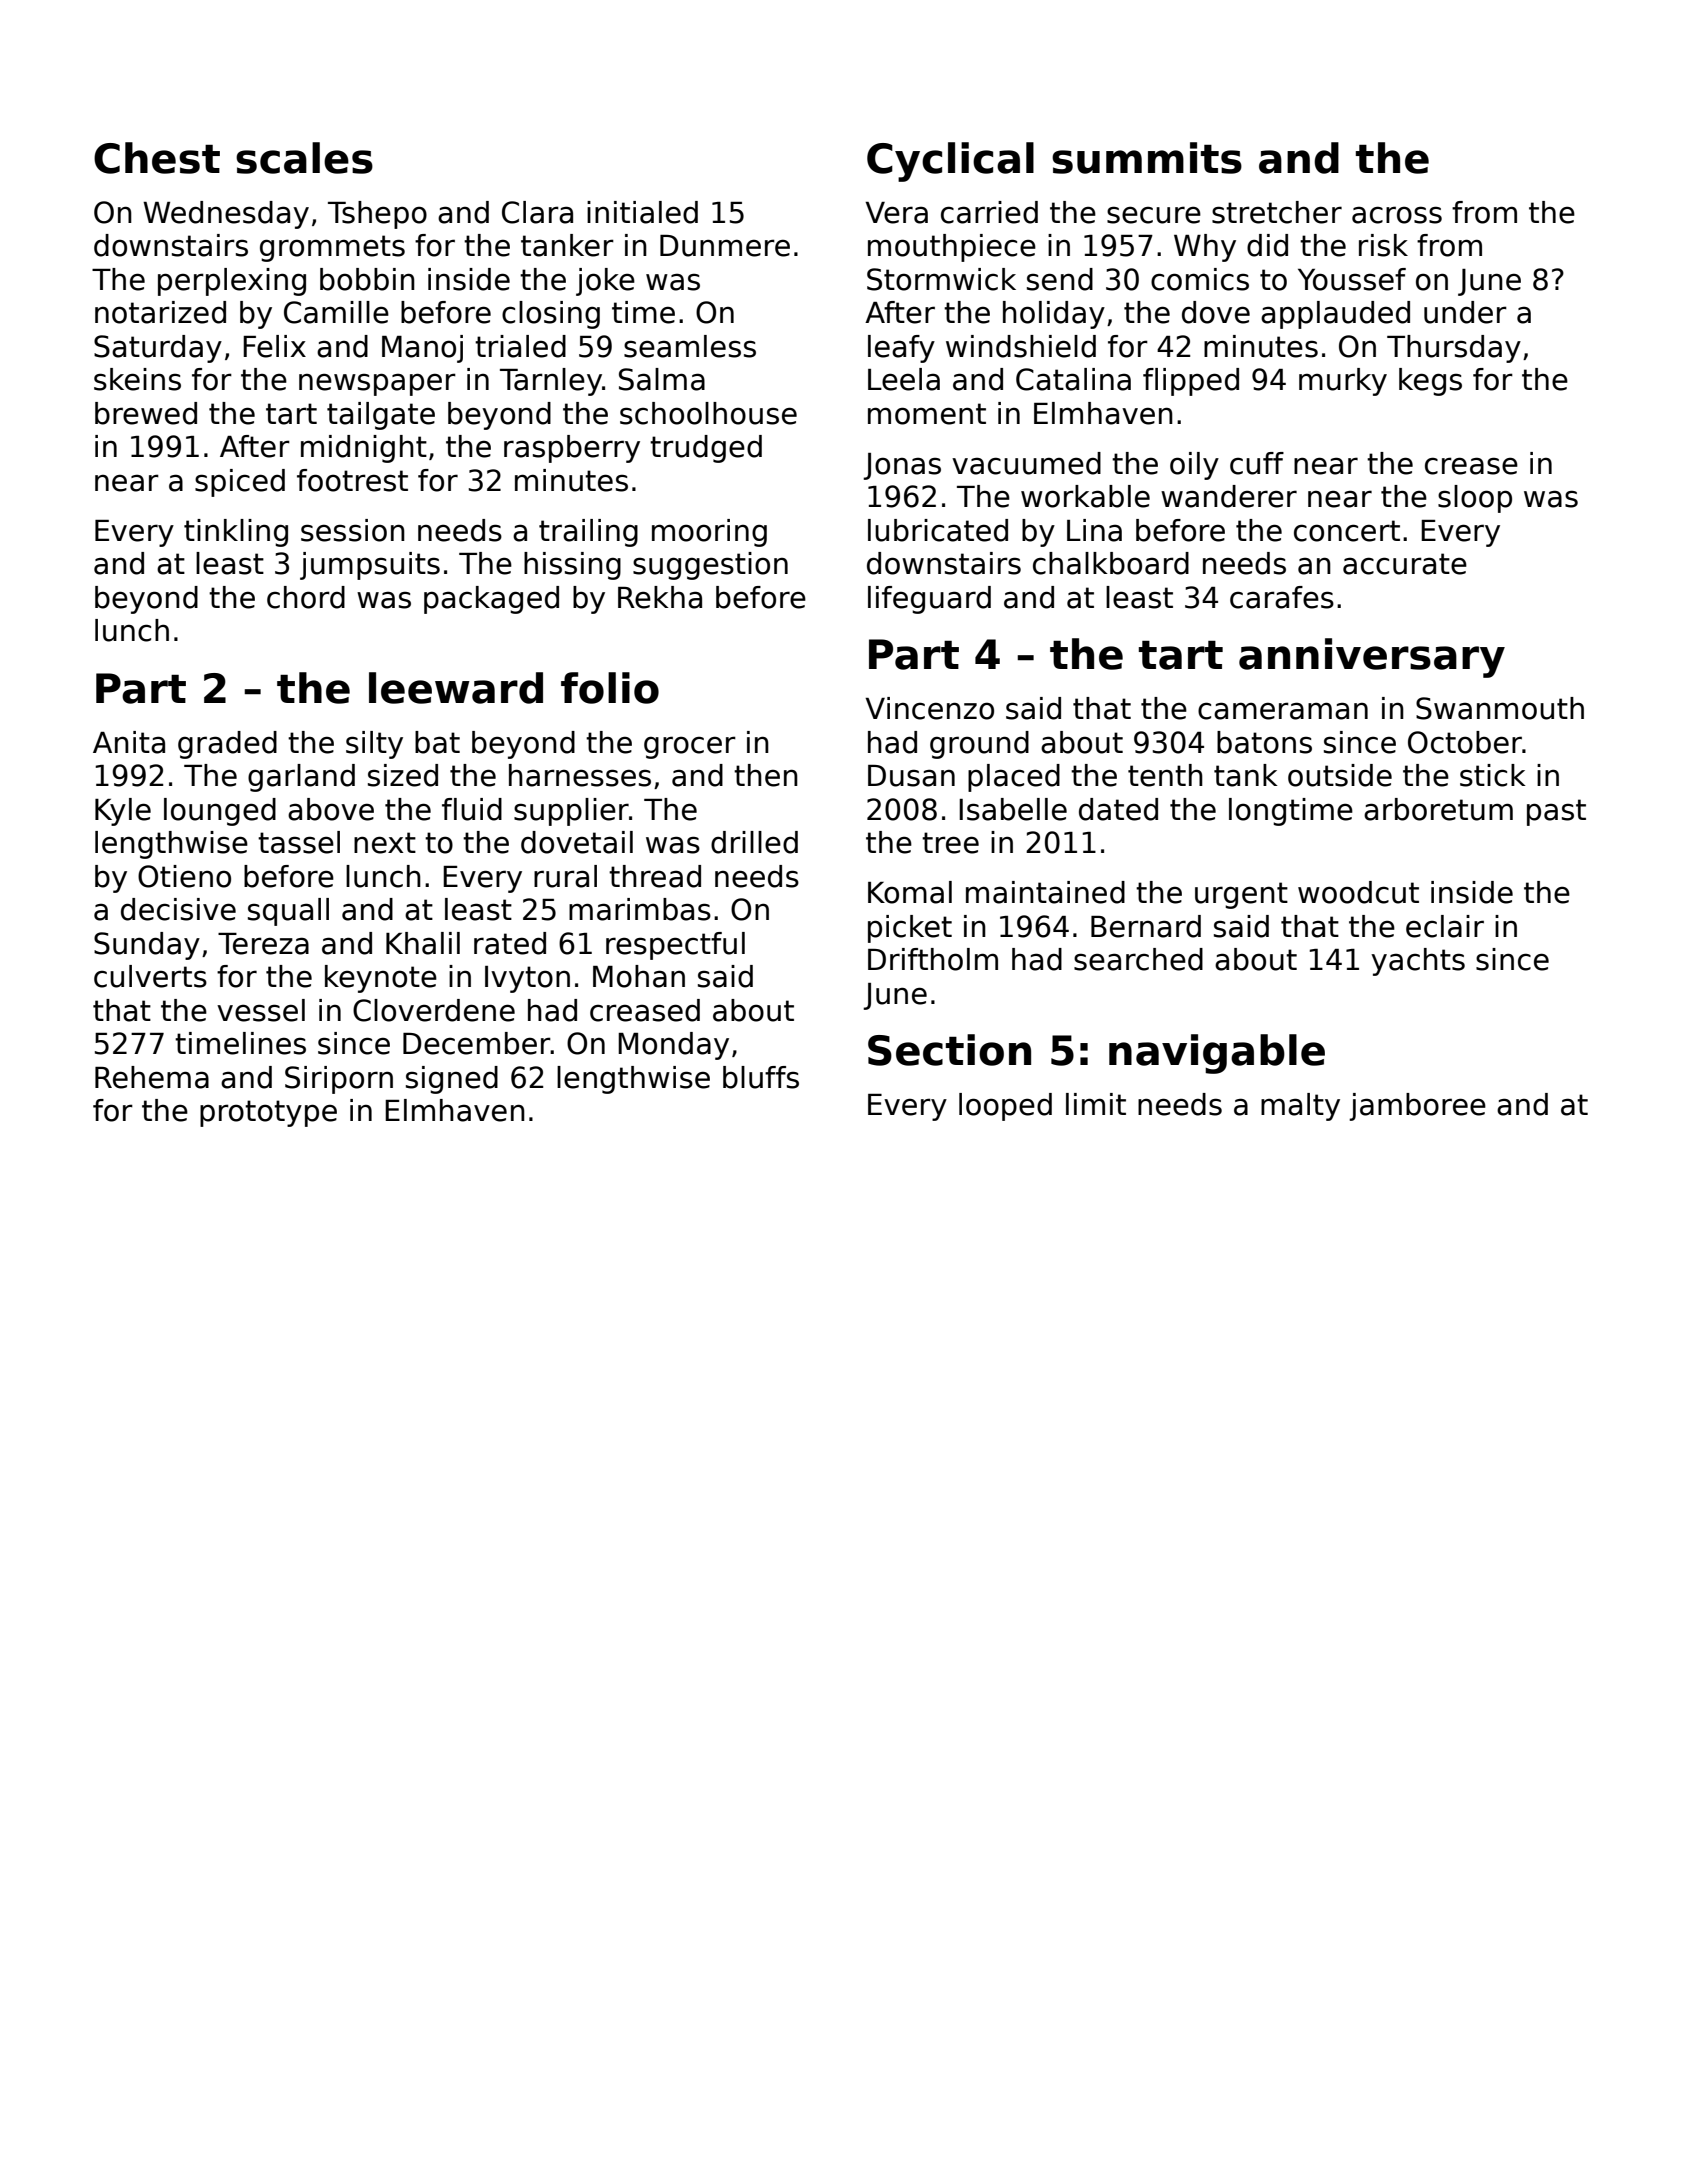  What do you see at coordinates (226, 215) in the screenshot?
I see `Wednesday` at bounding box center [226, 215].
